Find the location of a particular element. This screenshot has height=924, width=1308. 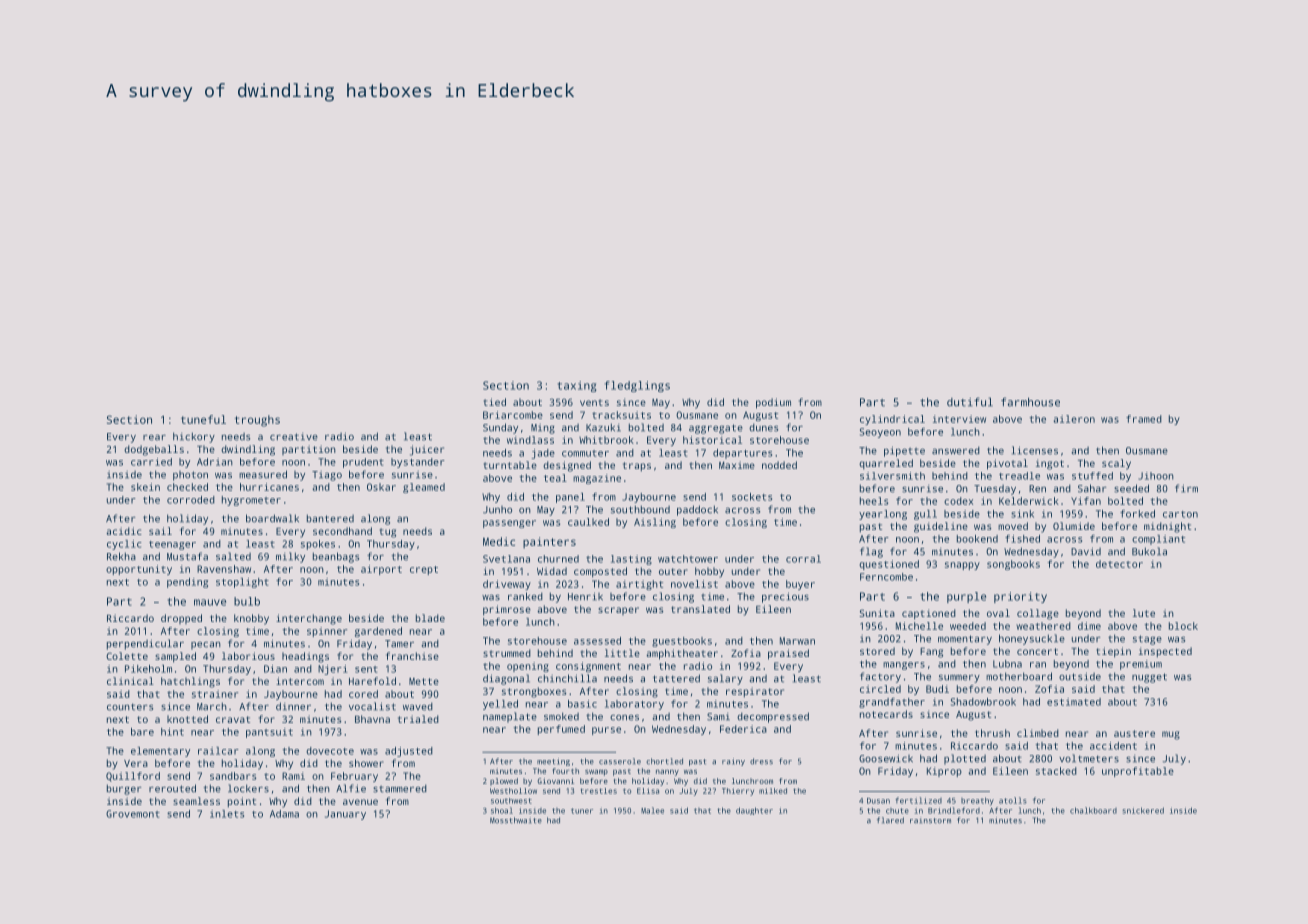

plowed is located at coordinates (504, 782).
